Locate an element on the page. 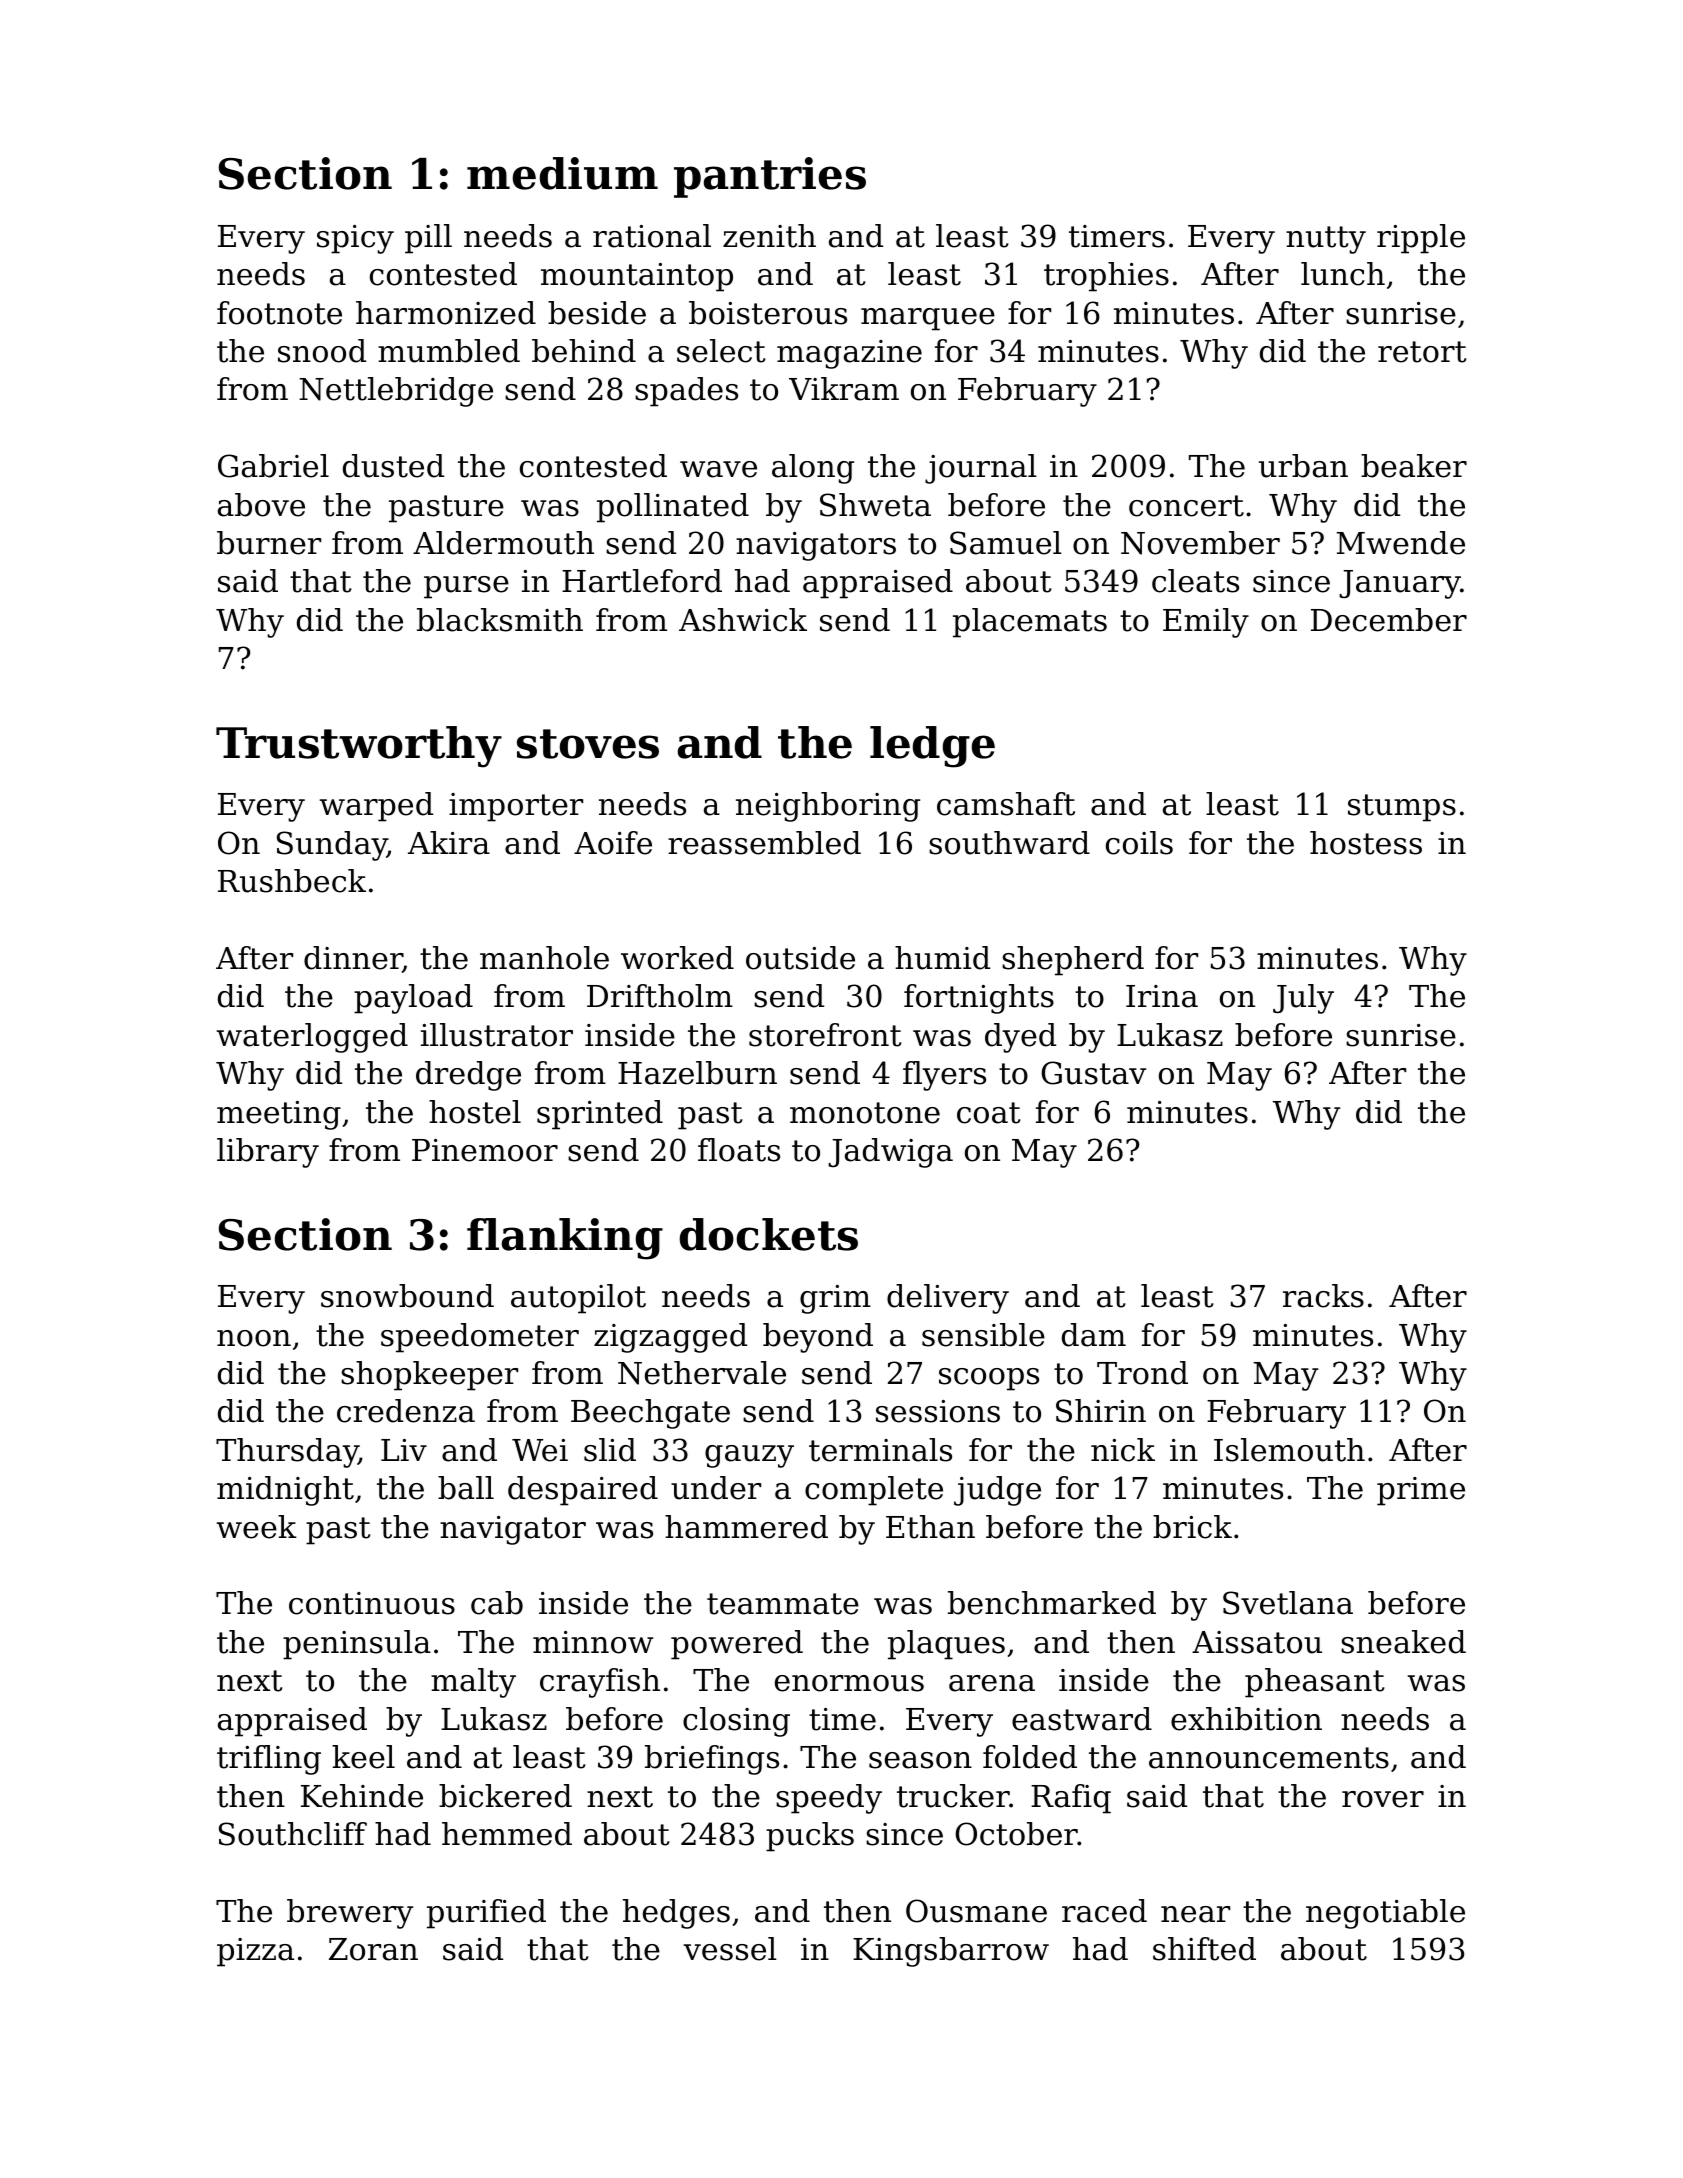  racks is located at coordinates (1323, 1296).
